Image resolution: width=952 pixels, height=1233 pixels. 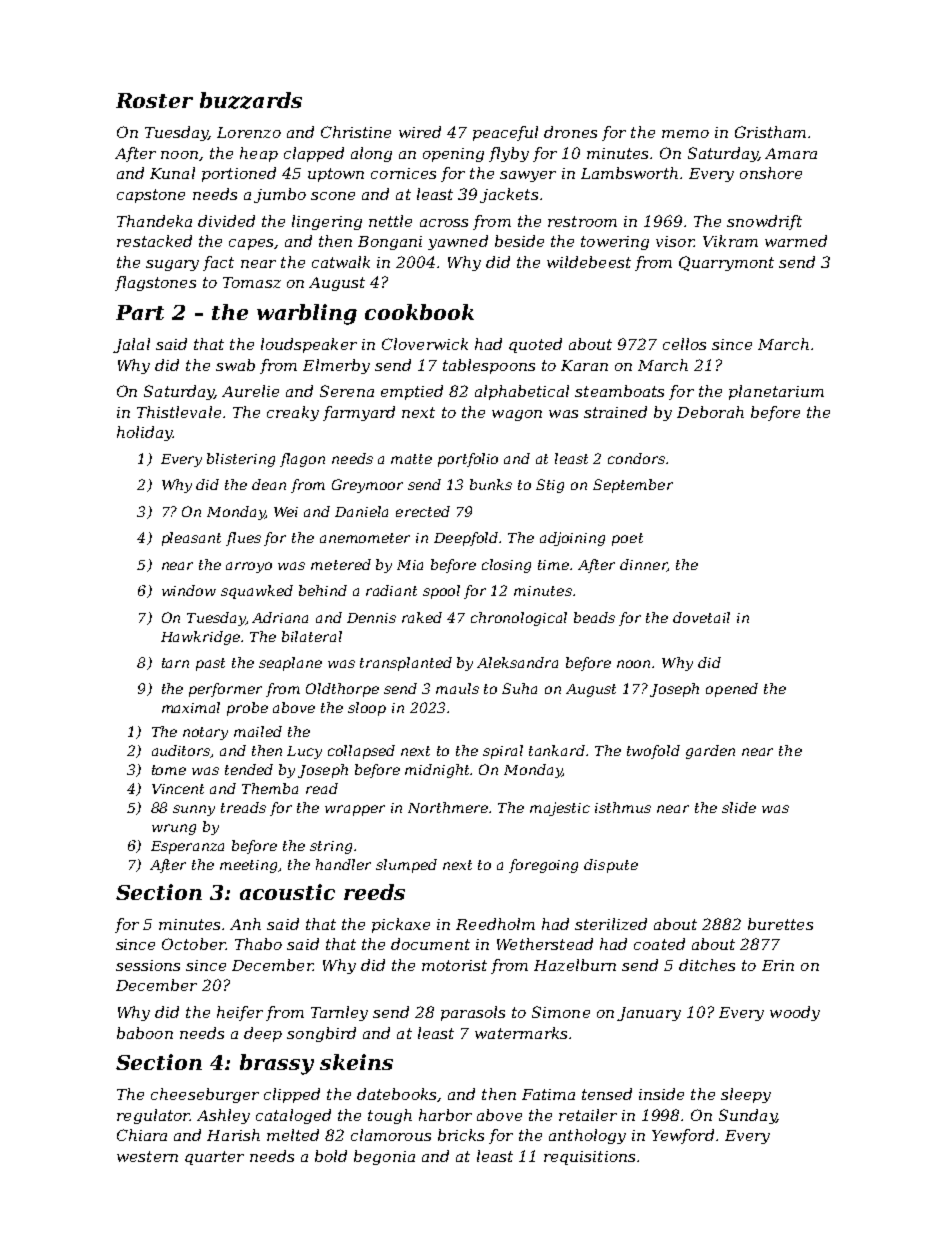 I want to click on parasols, so click(x=473, y=1013).
